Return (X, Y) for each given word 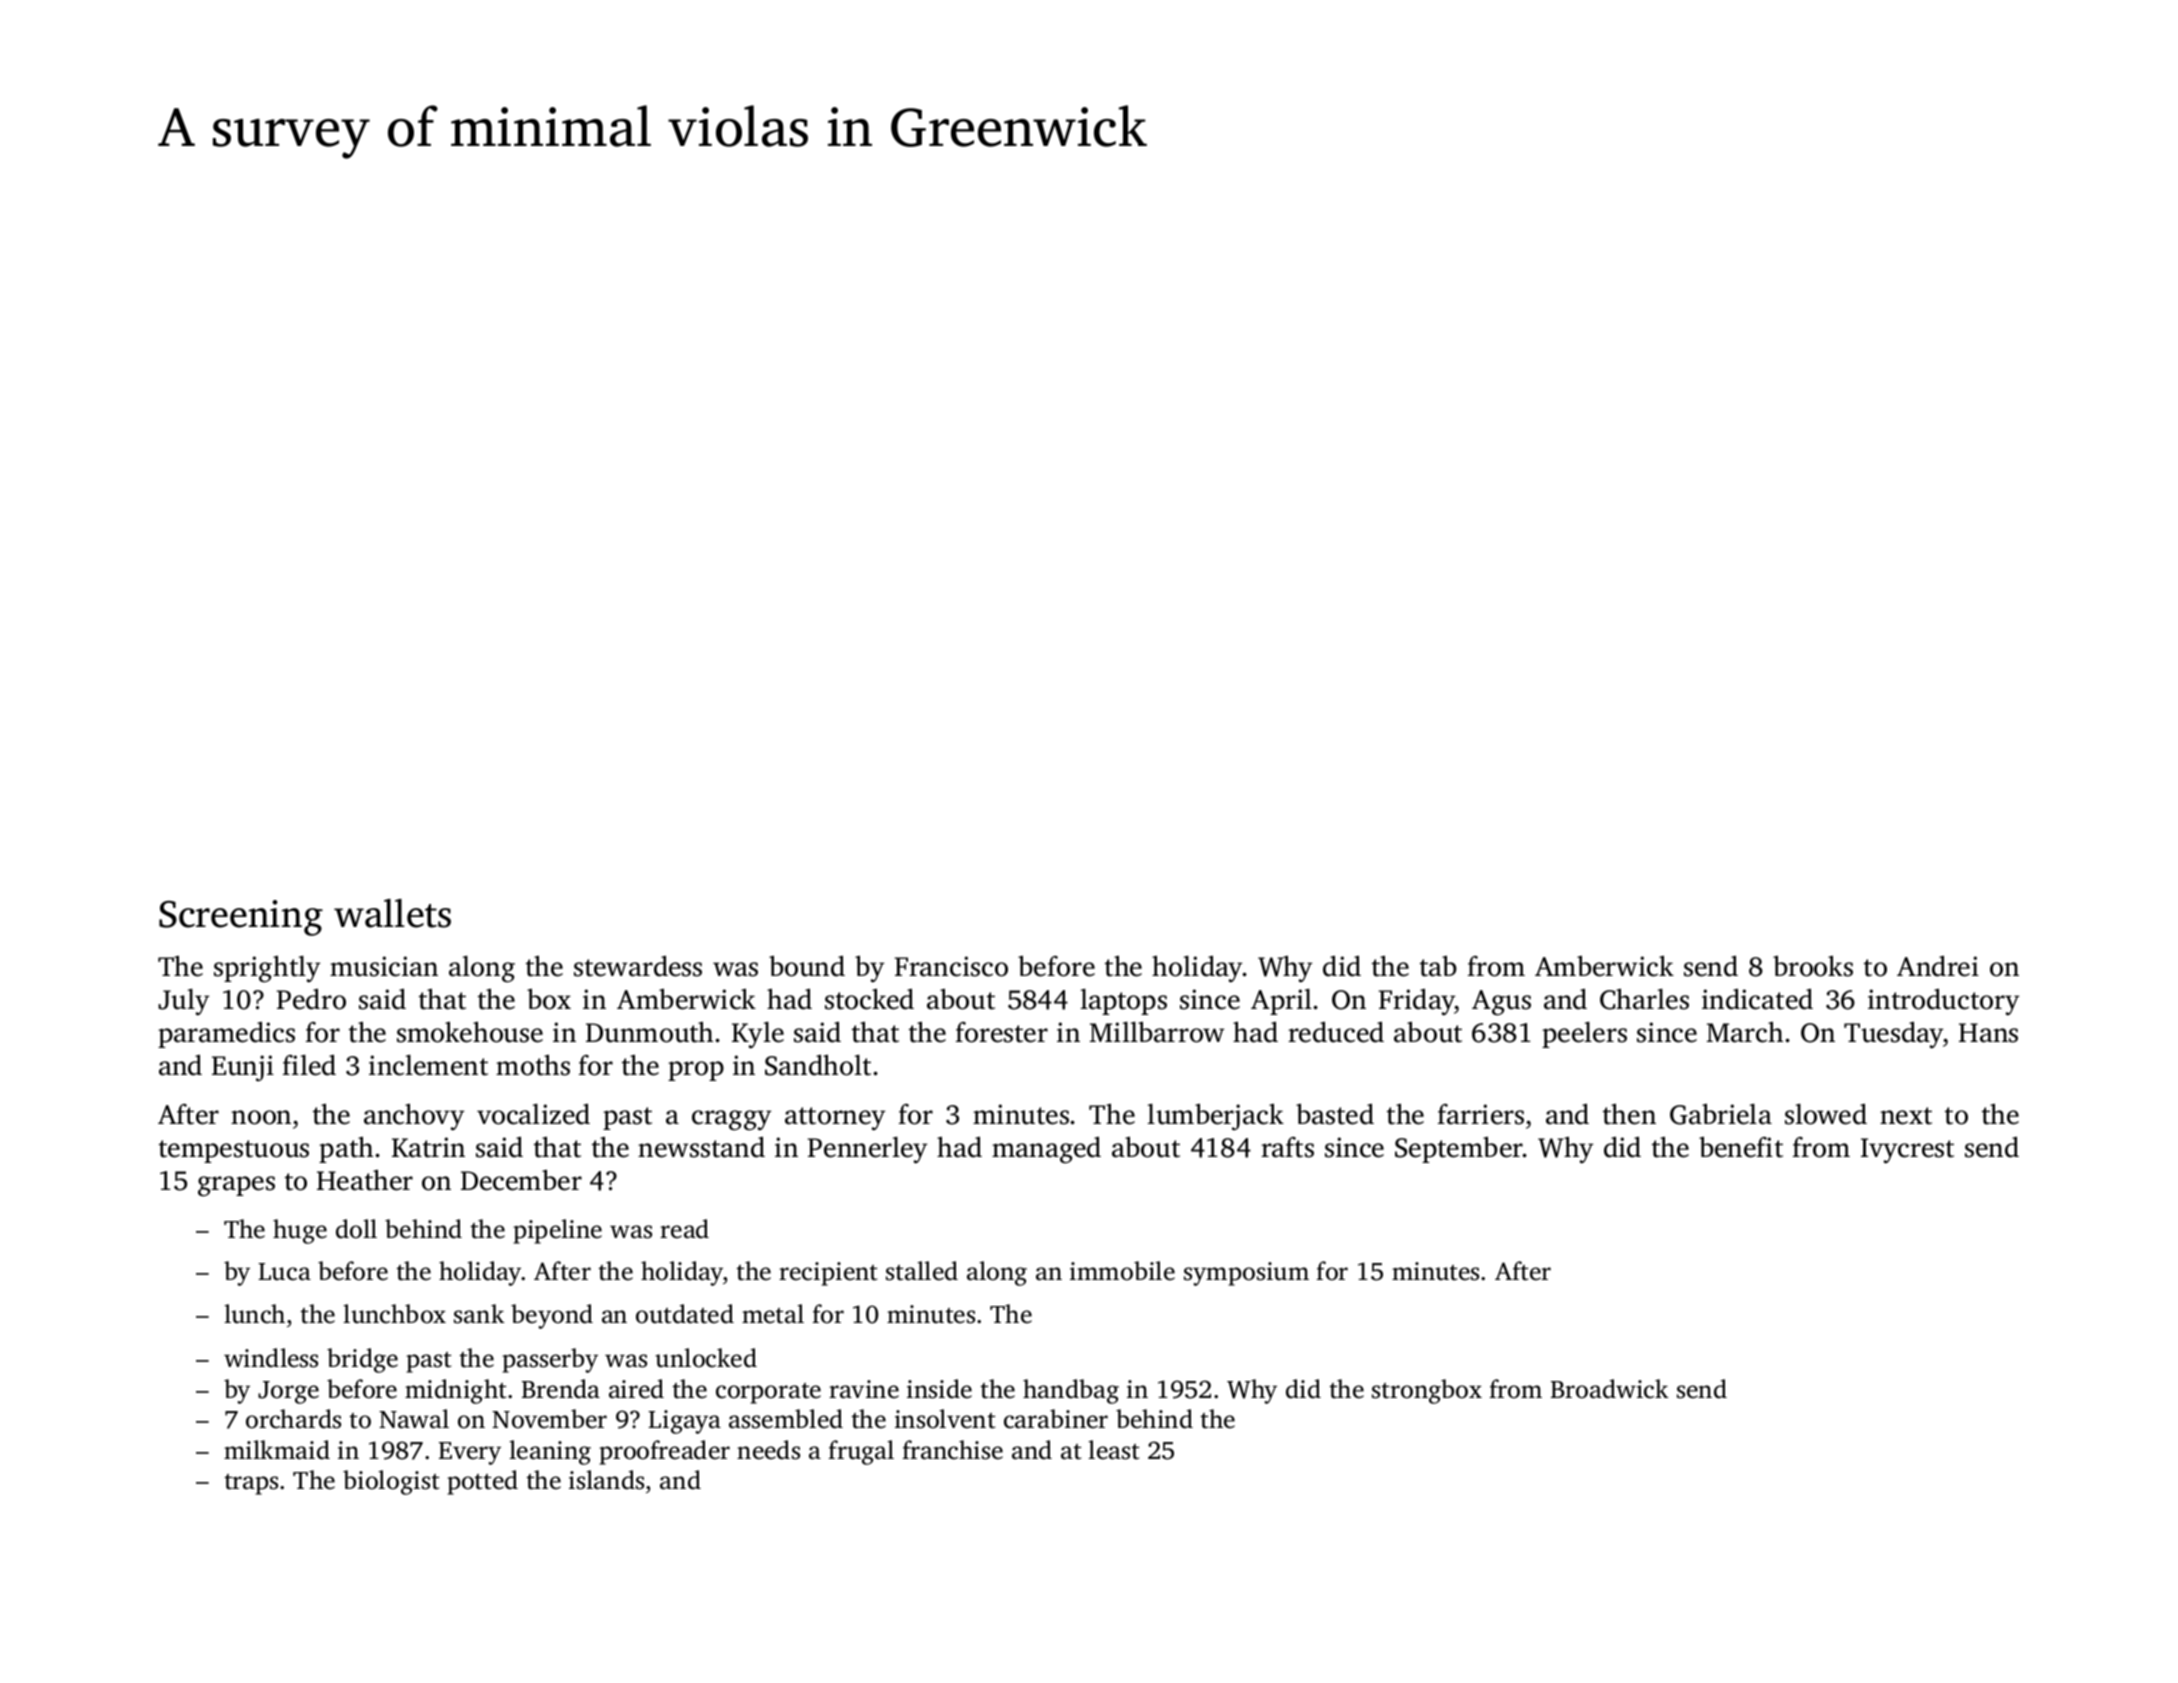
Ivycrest (1907, 1151)
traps (251, 1484)
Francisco (951, 966)
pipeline (557, 1231)
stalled (922, 1271)
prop (696, 1071)
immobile (1122, 1271)
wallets (392, 913)
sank (479, 1314)
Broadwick (1610, 1389)
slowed (1826, 1114)
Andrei (1938, 966)
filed (309, 1065)
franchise (952, 1450)
